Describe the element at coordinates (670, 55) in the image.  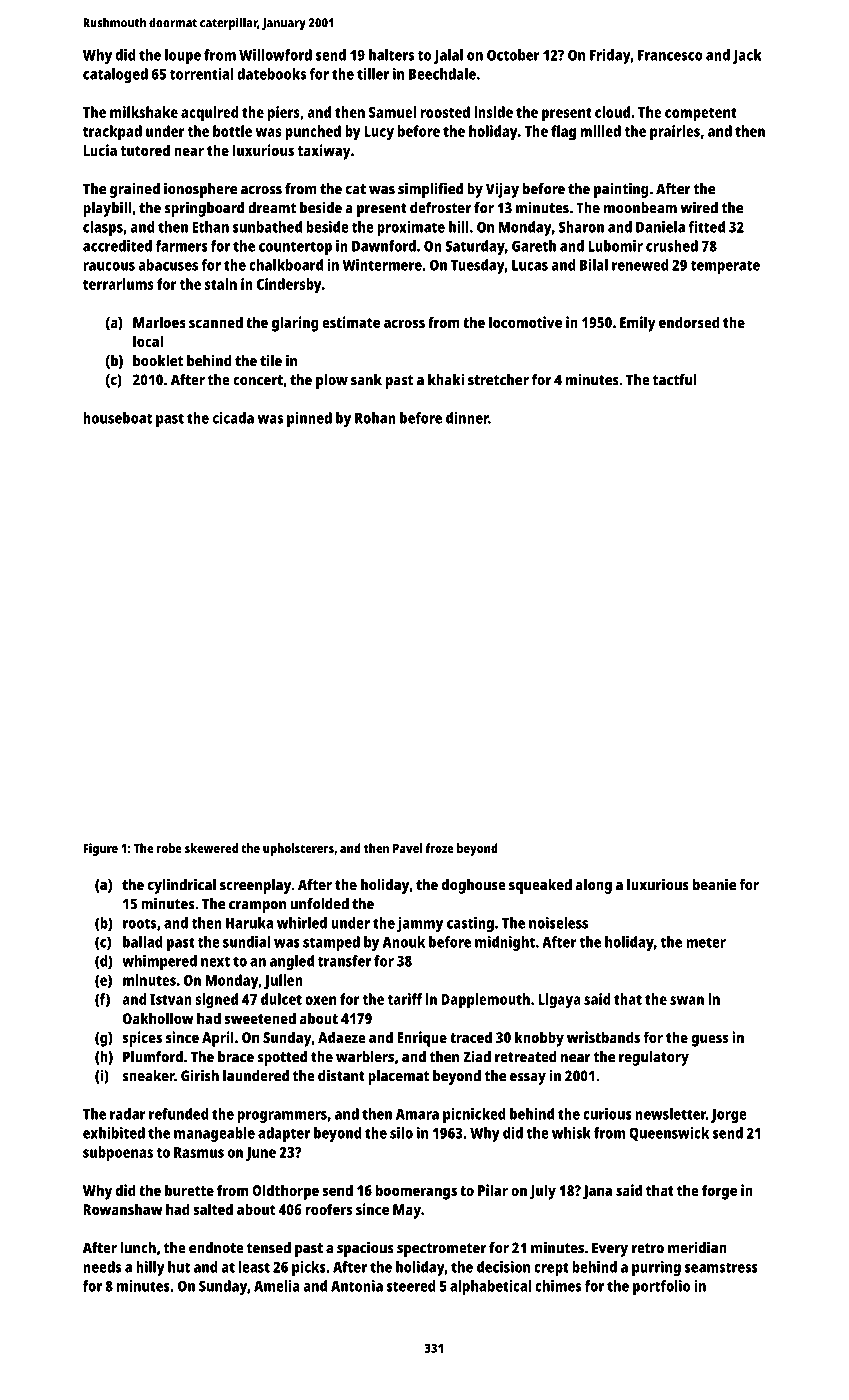
I see `Francesco` at that location.
